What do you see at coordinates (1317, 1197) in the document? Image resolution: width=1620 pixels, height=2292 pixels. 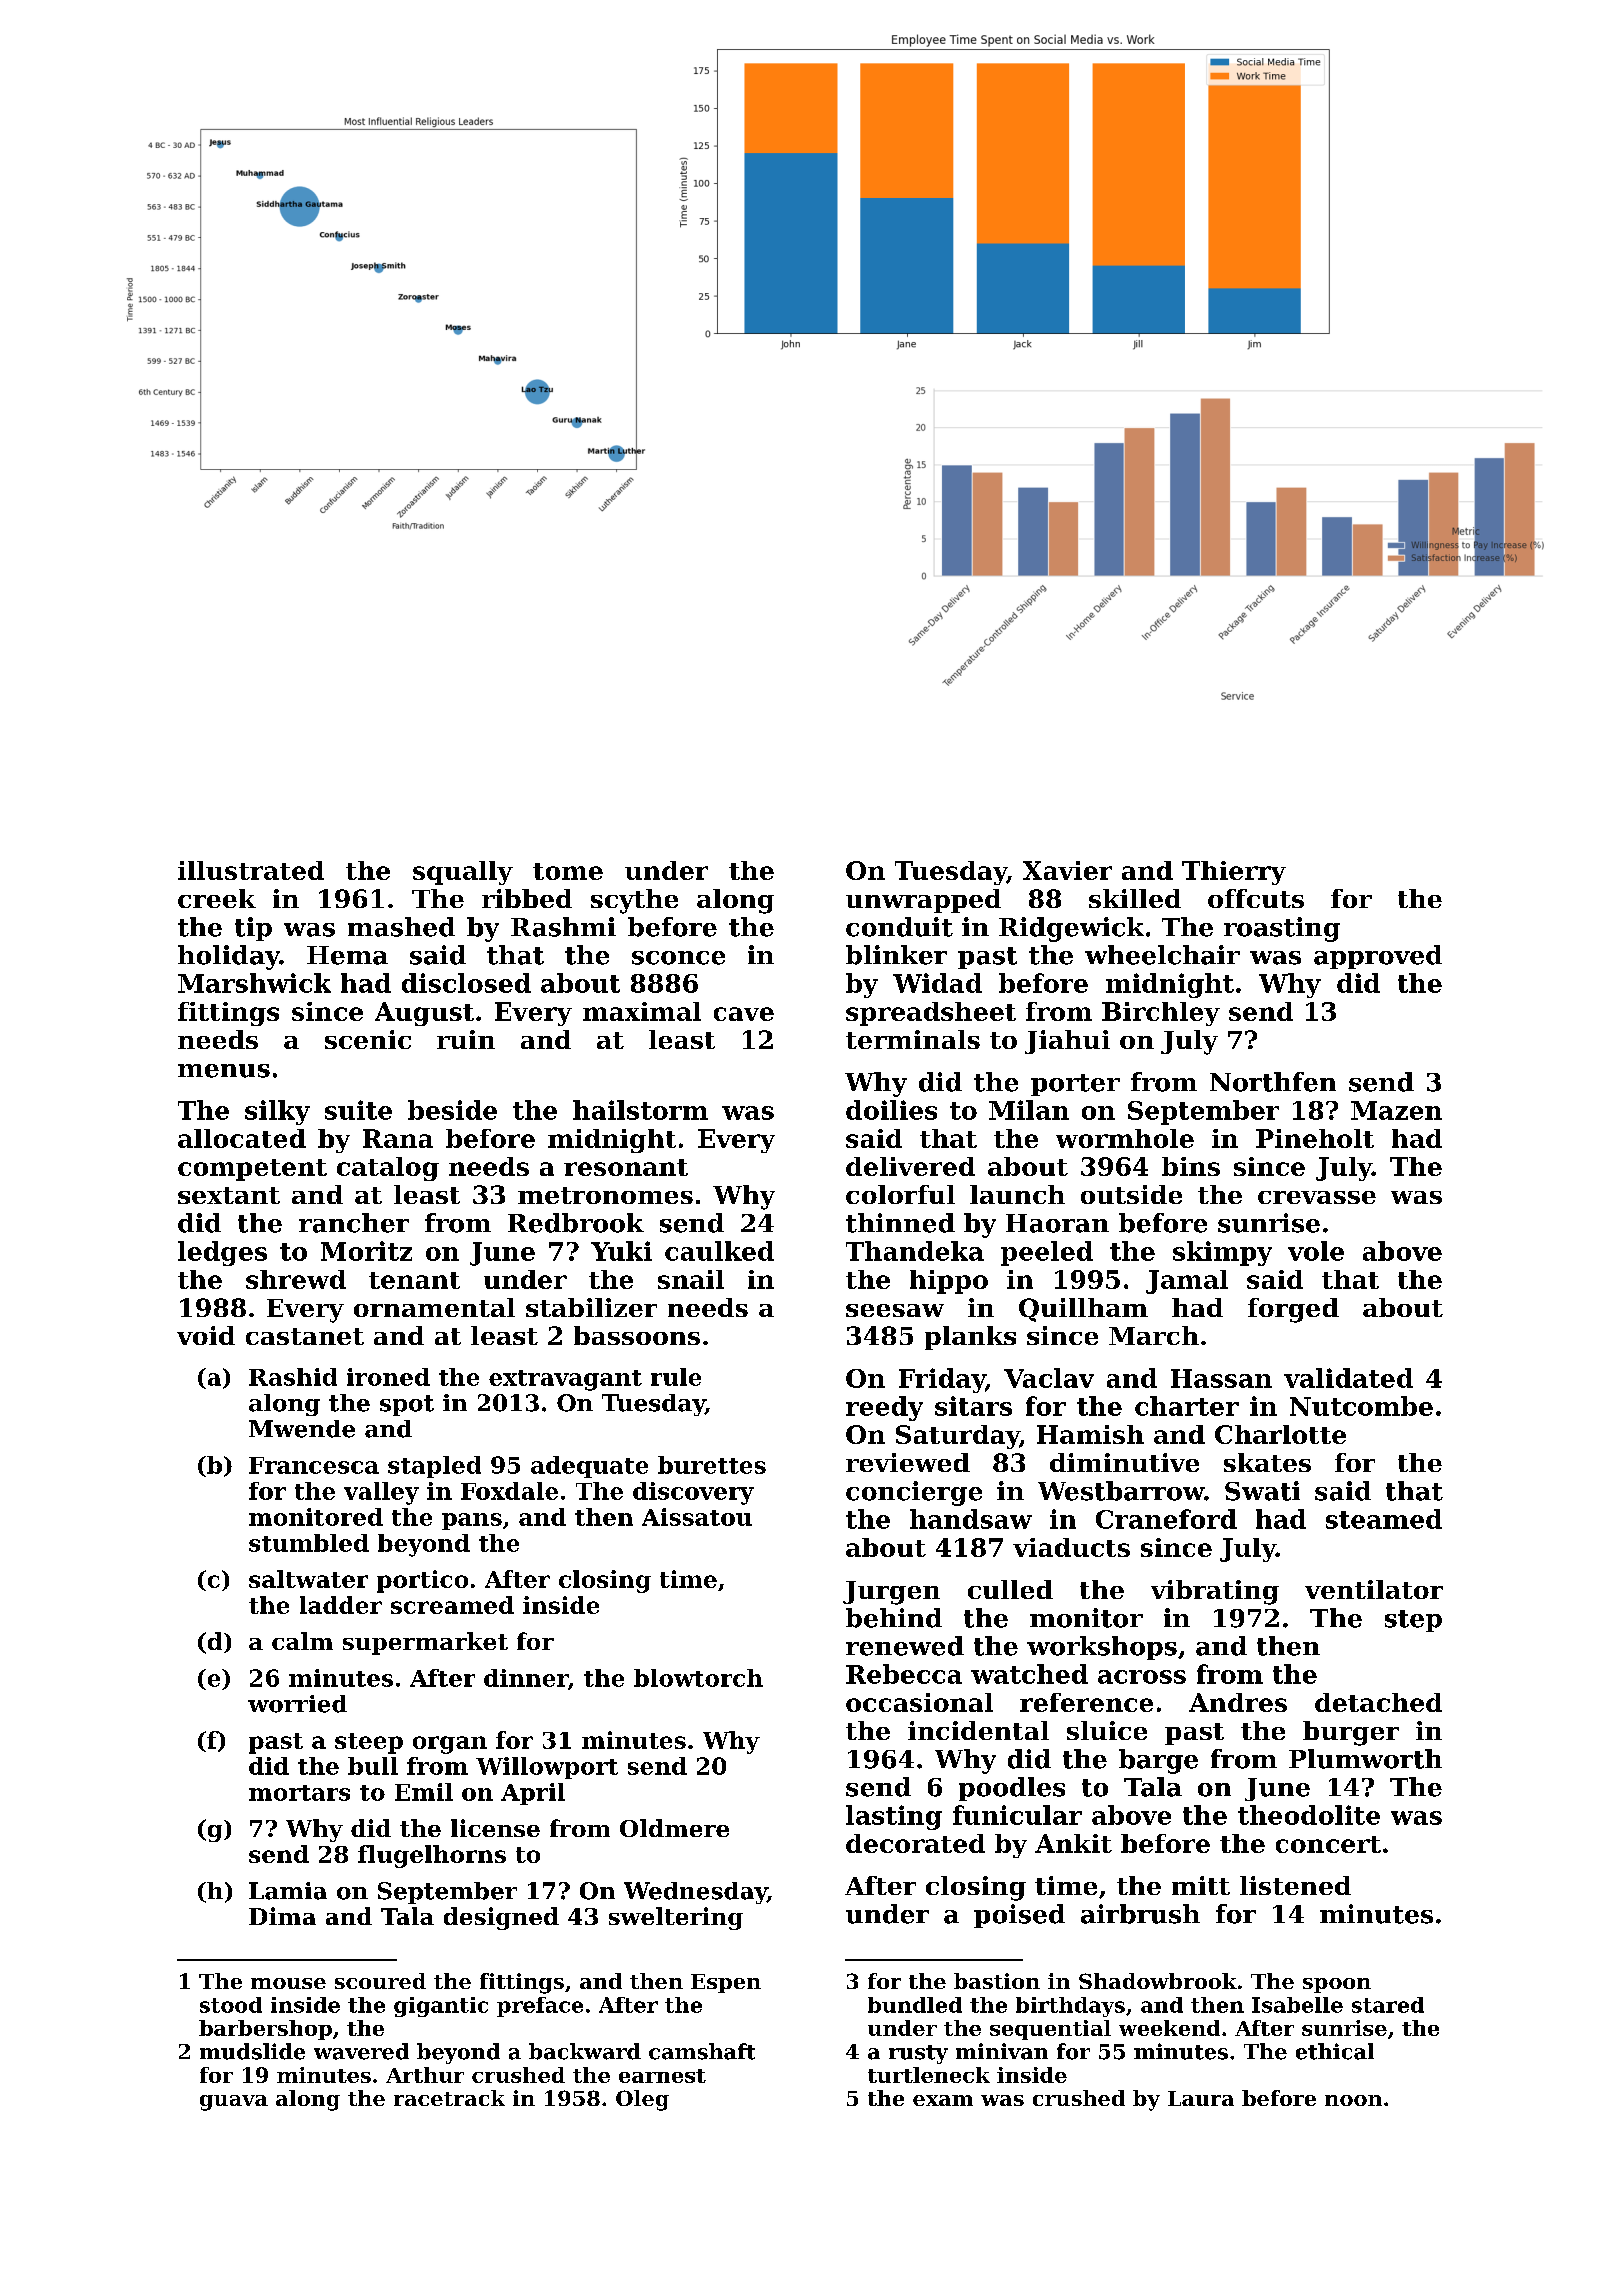 I see `crevasse` at bounding box center [1317, 1197].
